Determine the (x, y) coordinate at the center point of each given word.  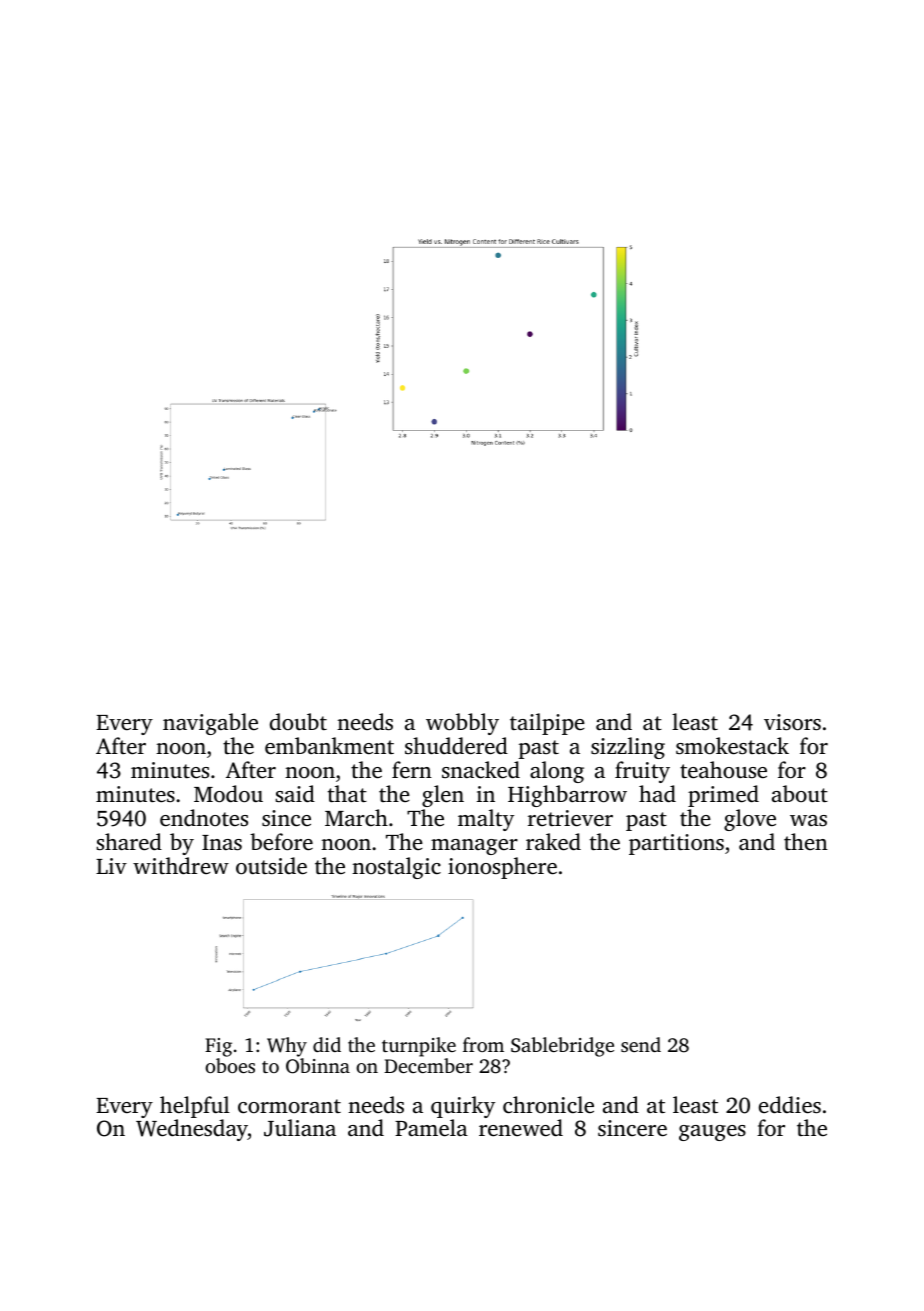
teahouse (723, 770)
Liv (111, 866)
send (641, 1044)
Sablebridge (562, 1047)
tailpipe (547, 724)
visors (792, 722)
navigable (210, 724)
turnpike (419, 1047)
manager (474, 847)
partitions (676, 844)
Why (287, 1047)
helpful (195, 1107)
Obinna (318, 1066)
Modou (228, 794)
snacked (481, 770)
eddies (790, 1105)
